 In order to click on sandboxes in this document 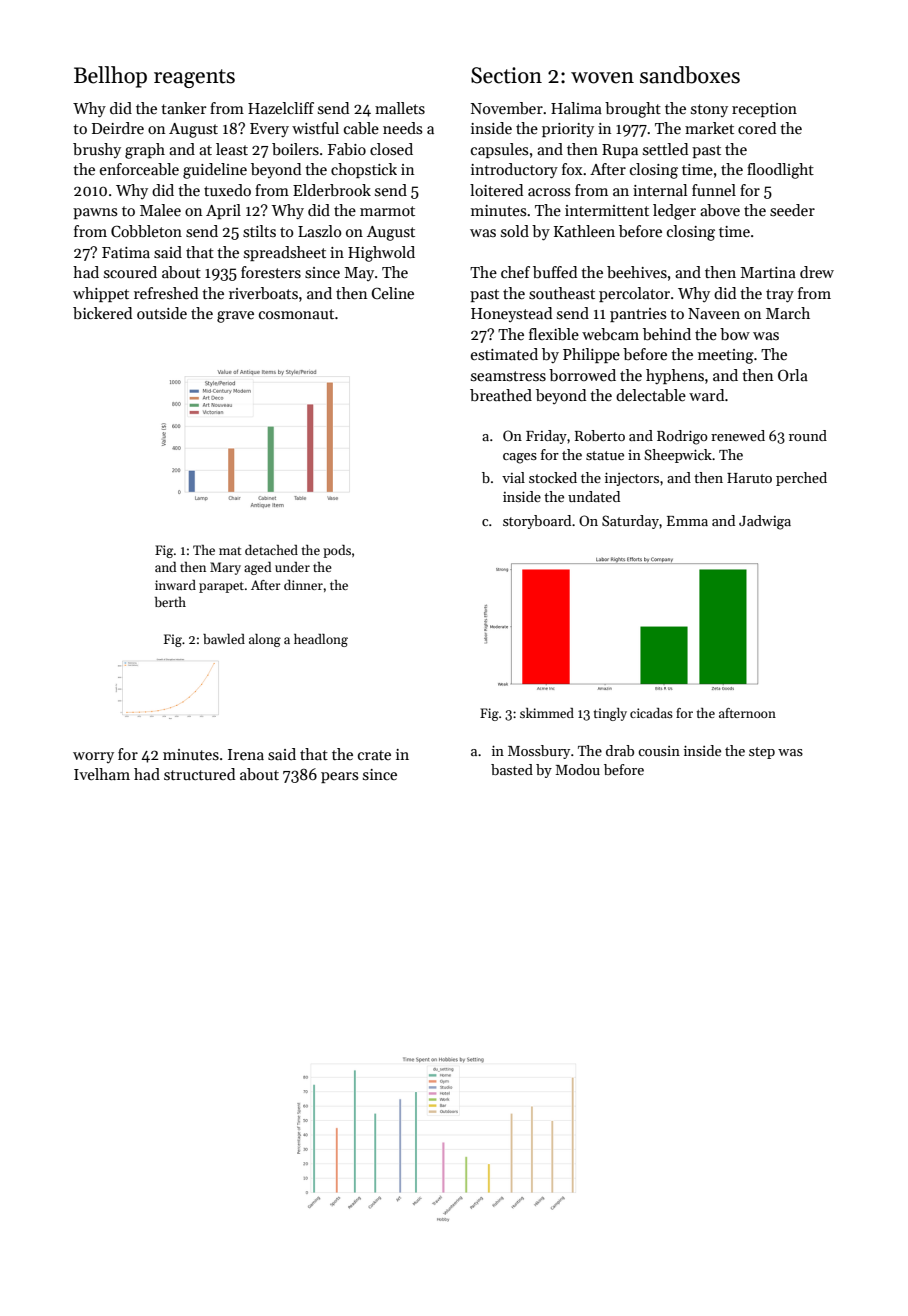, I will do `click(690, 75)`.
